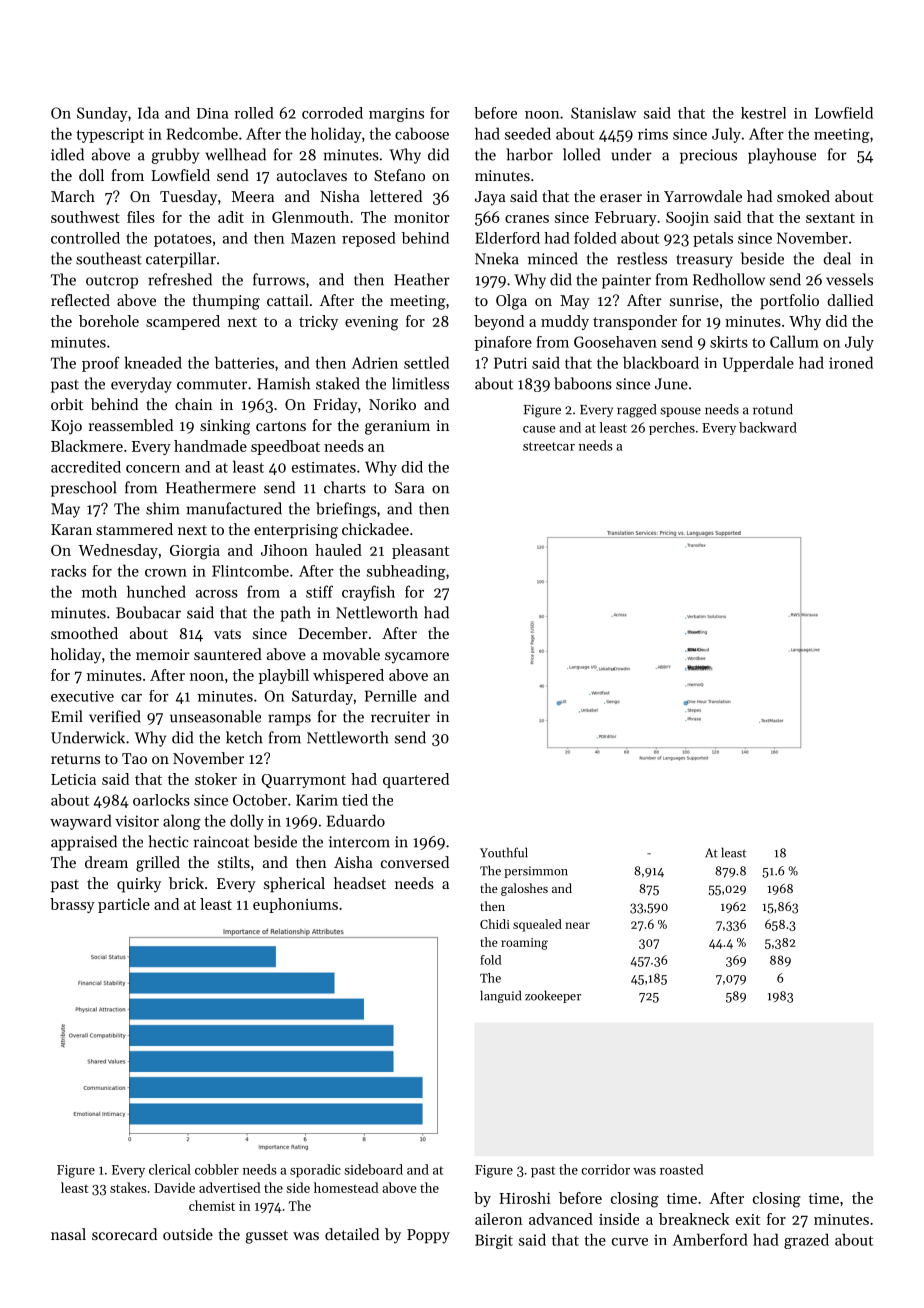 This document has height=1308, width=924. Describe the element at coordinates (500, 996) in the document. I see `languid` at that location.
